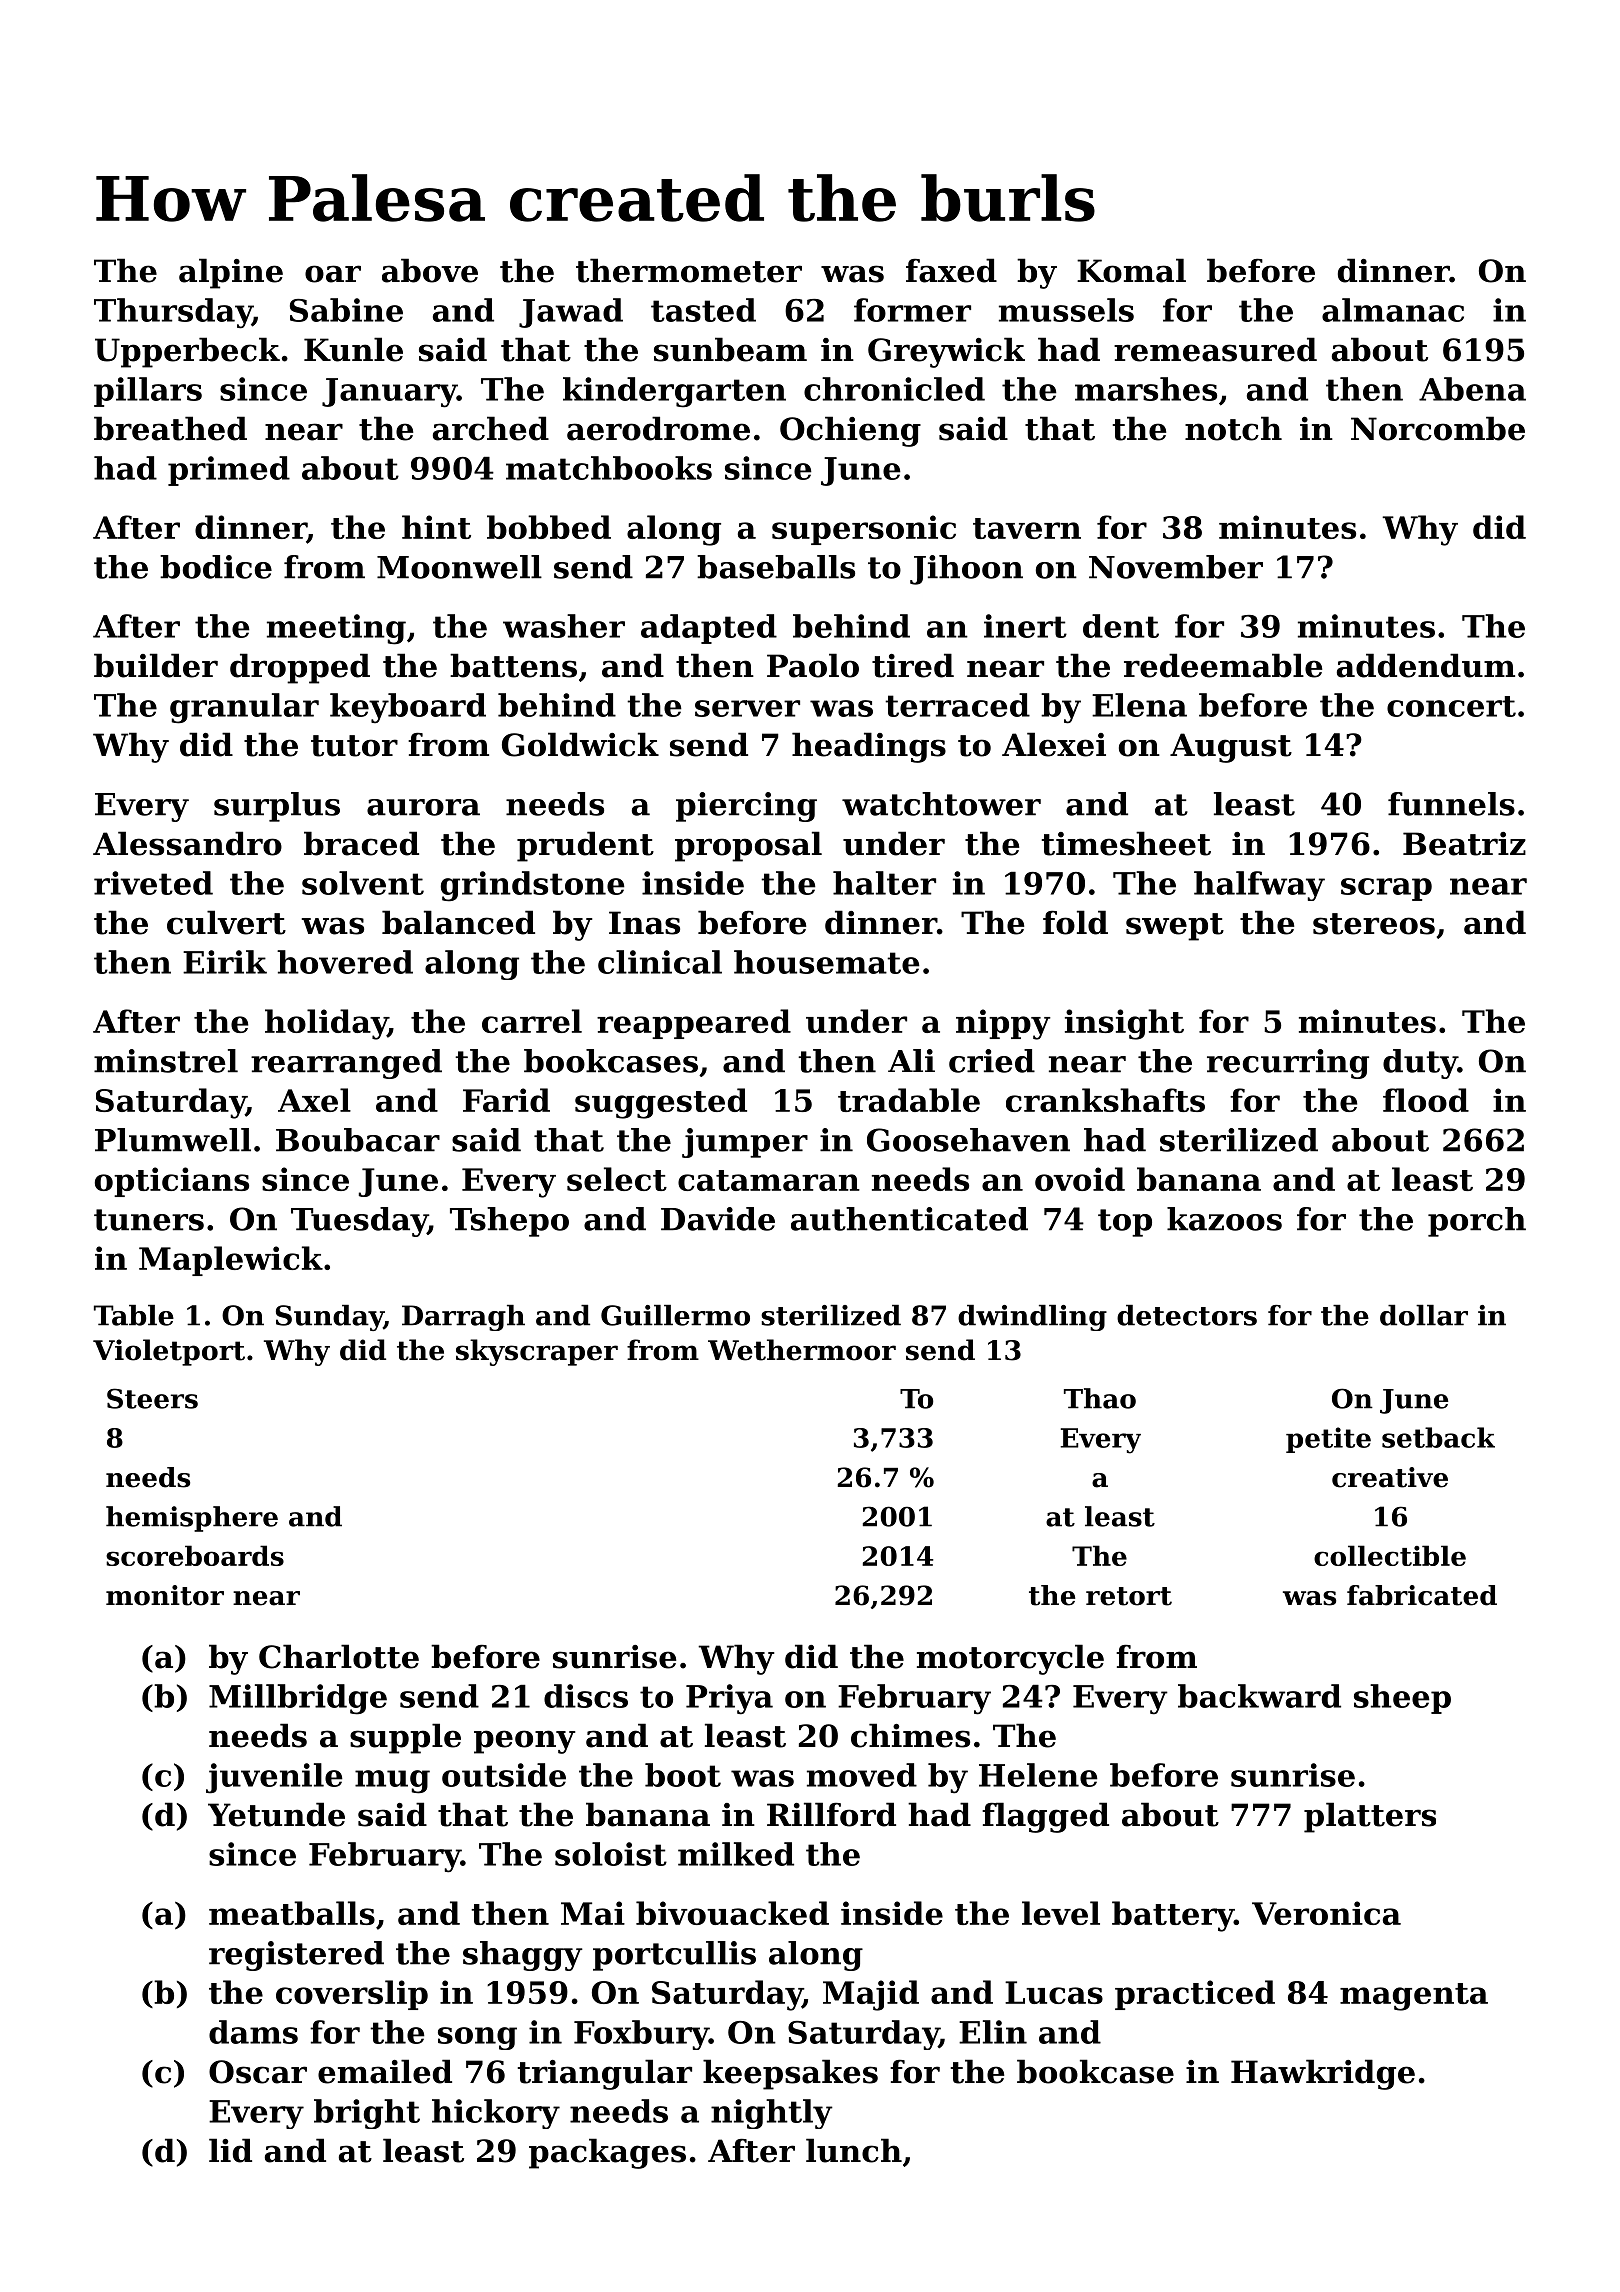 The height and width of the page is (2292, 1620). Describe the element at coordinates (258, 2072) in the page. I see `Oscar` at that location.
